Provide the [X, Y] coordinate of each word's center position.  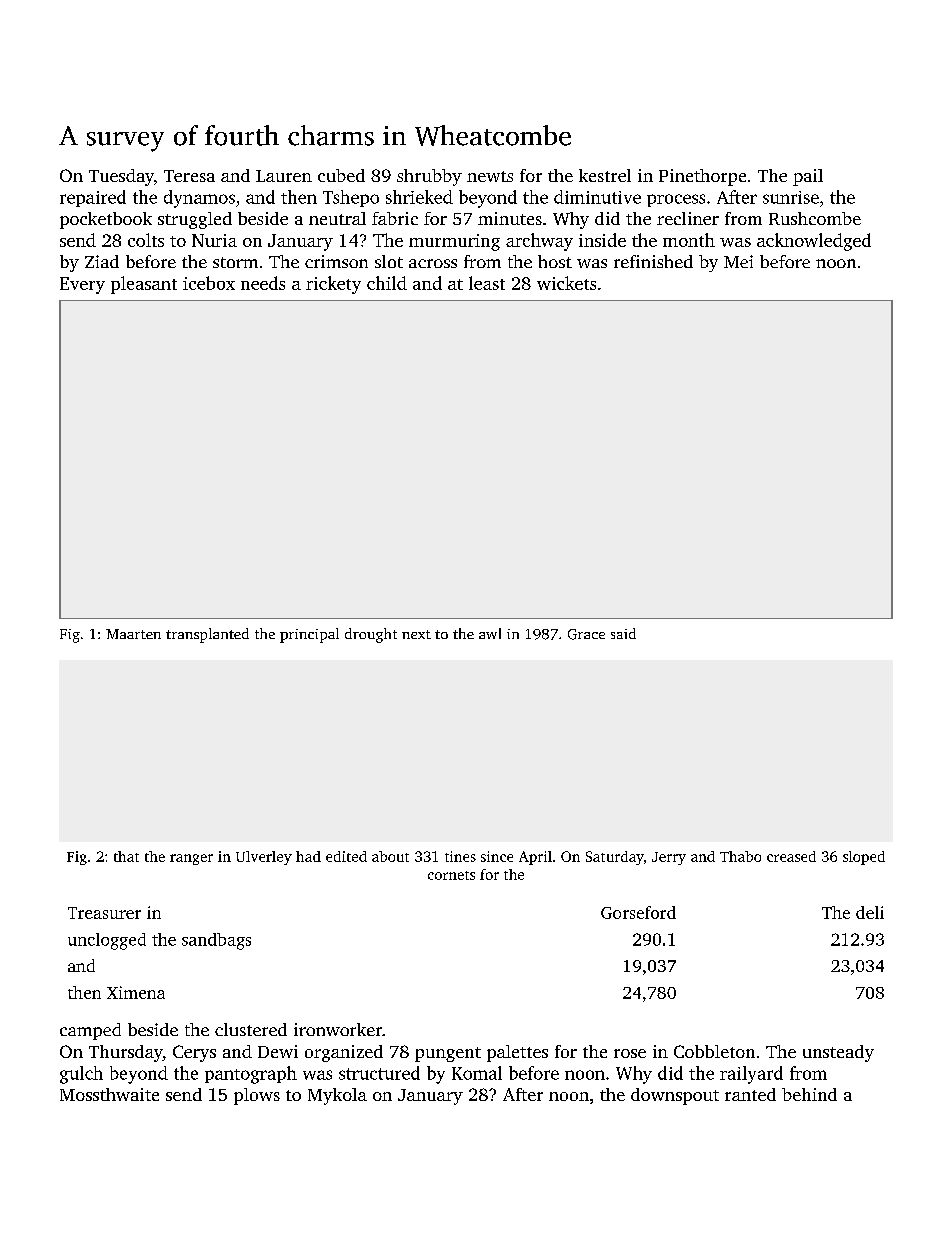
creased [791, 856]
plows [257, 1096]
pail [808, 177]
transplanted [207, 635]
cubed [341, 175]
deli [870, 912]
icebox [209, 283]
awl [490, 633]
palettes [517, 1053]
